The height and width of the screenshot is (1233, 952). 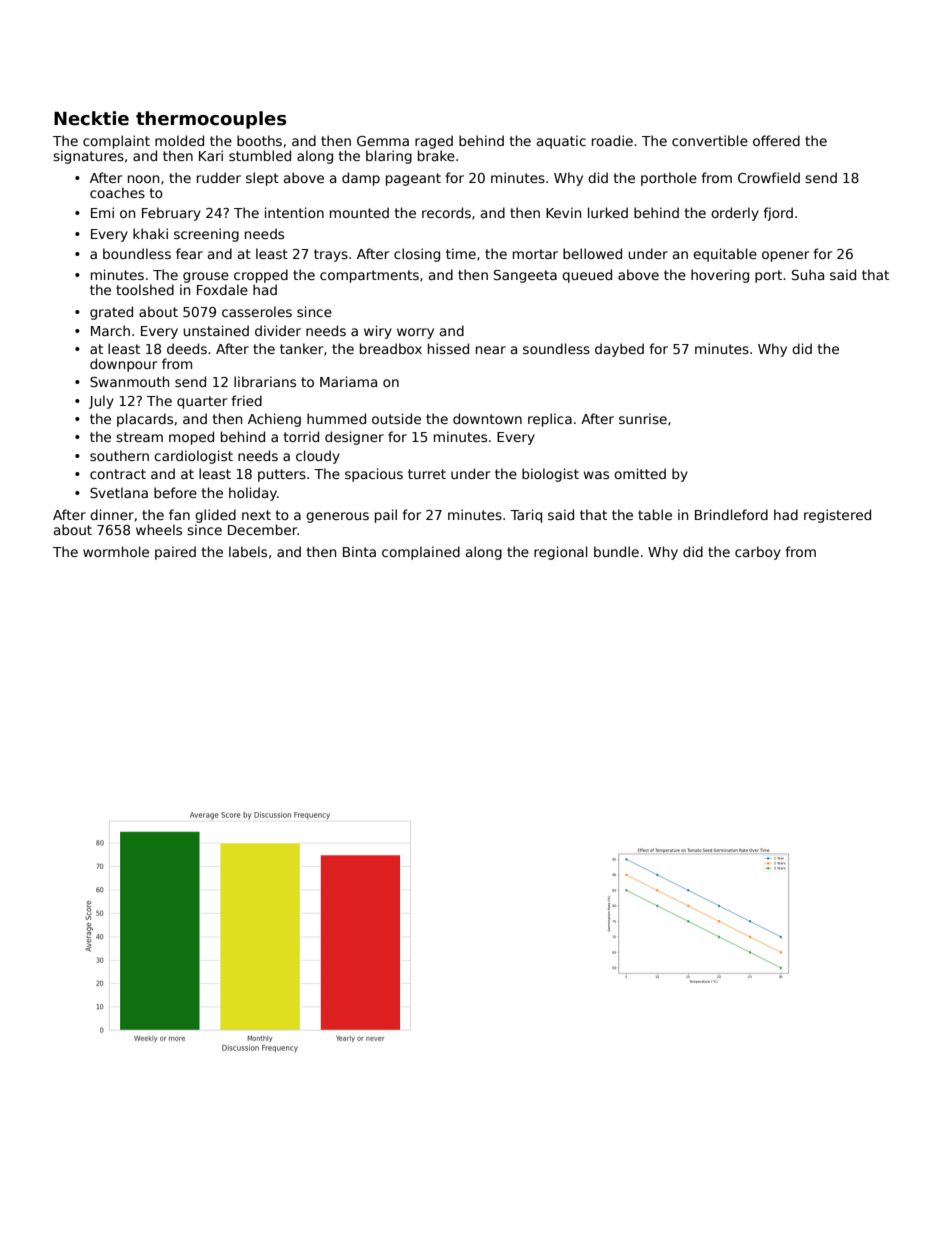 What do you see at coordinates (383, 141) in the screenshot?
I see `Gemma` at bounding box center [383, 141].
